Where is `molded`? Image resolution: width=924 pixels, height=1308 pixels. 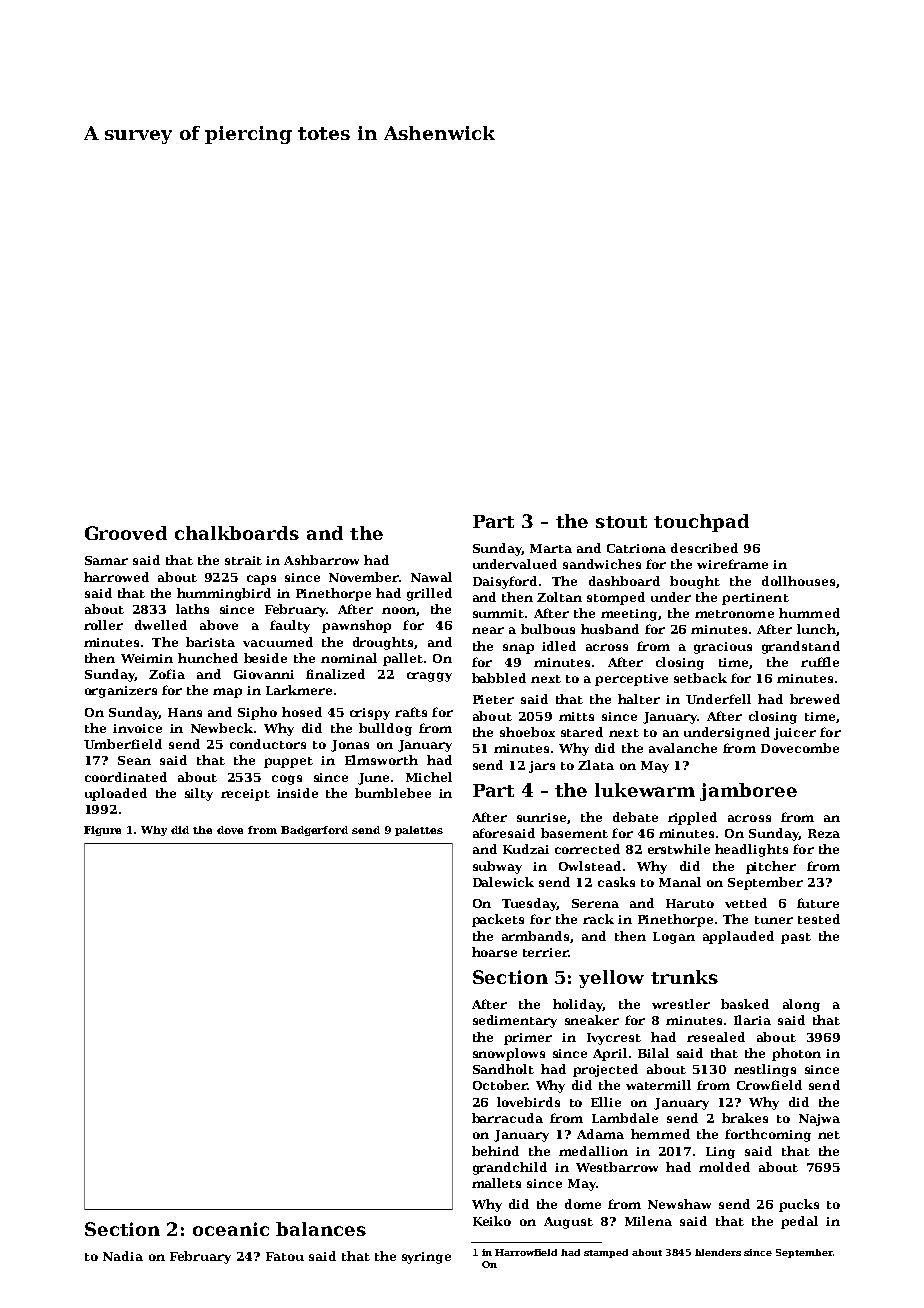
molded is located at coordinates (724, 1167).
